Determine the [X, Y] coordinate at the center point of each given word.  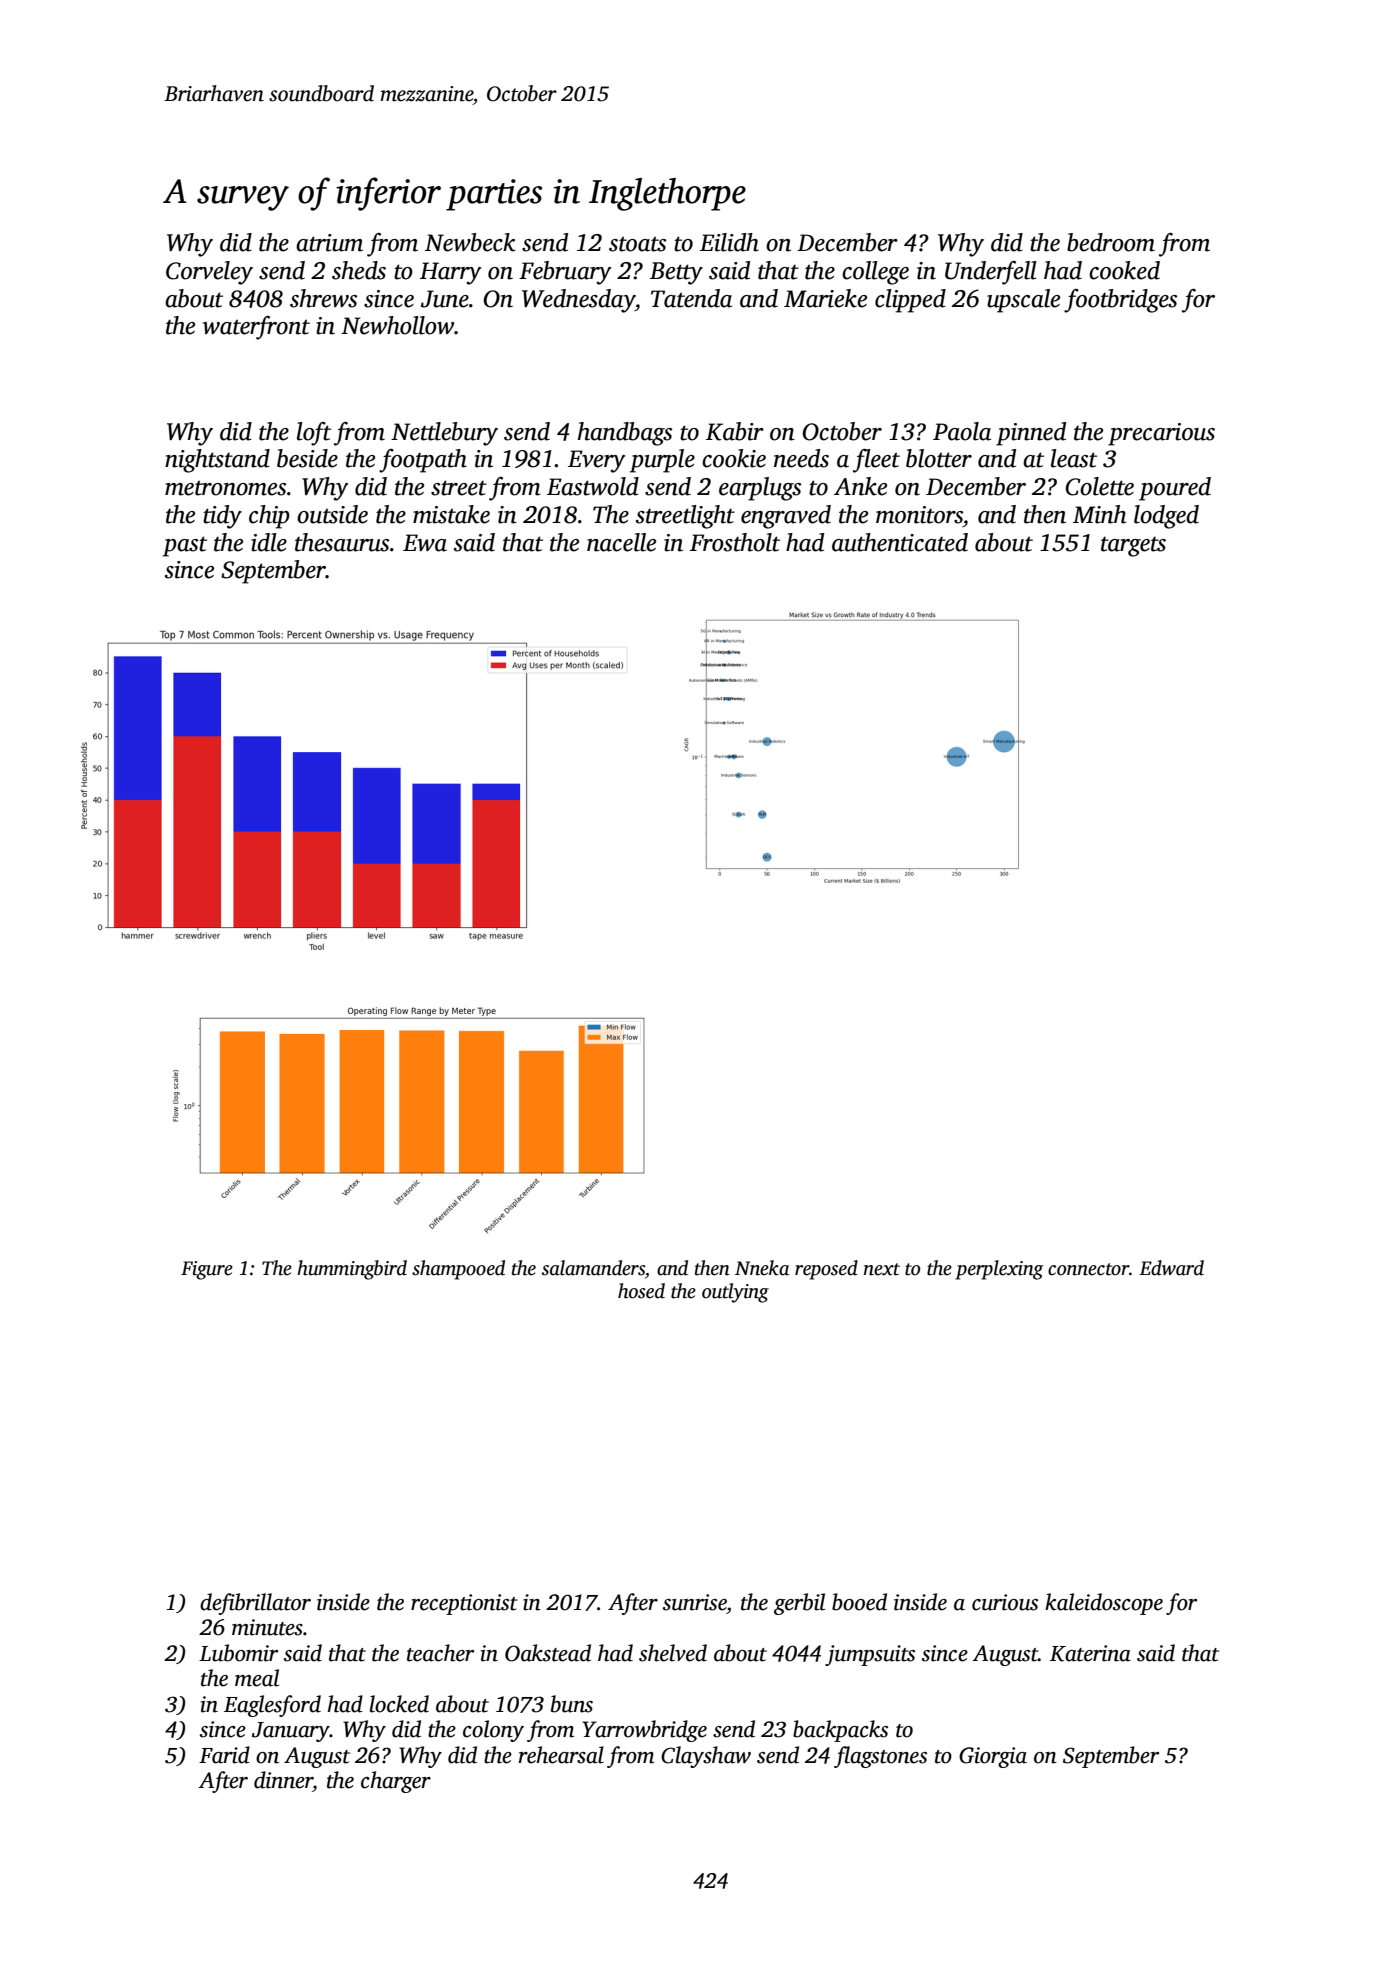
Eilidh [729, 242]
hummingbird [352, 1270]
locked [399, 1704]
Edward [1171, 1268]
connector [1088, 1269]
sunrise [695, 1602]
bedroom [1111, 242]
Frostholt [735, 542]
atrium [329, 243]
